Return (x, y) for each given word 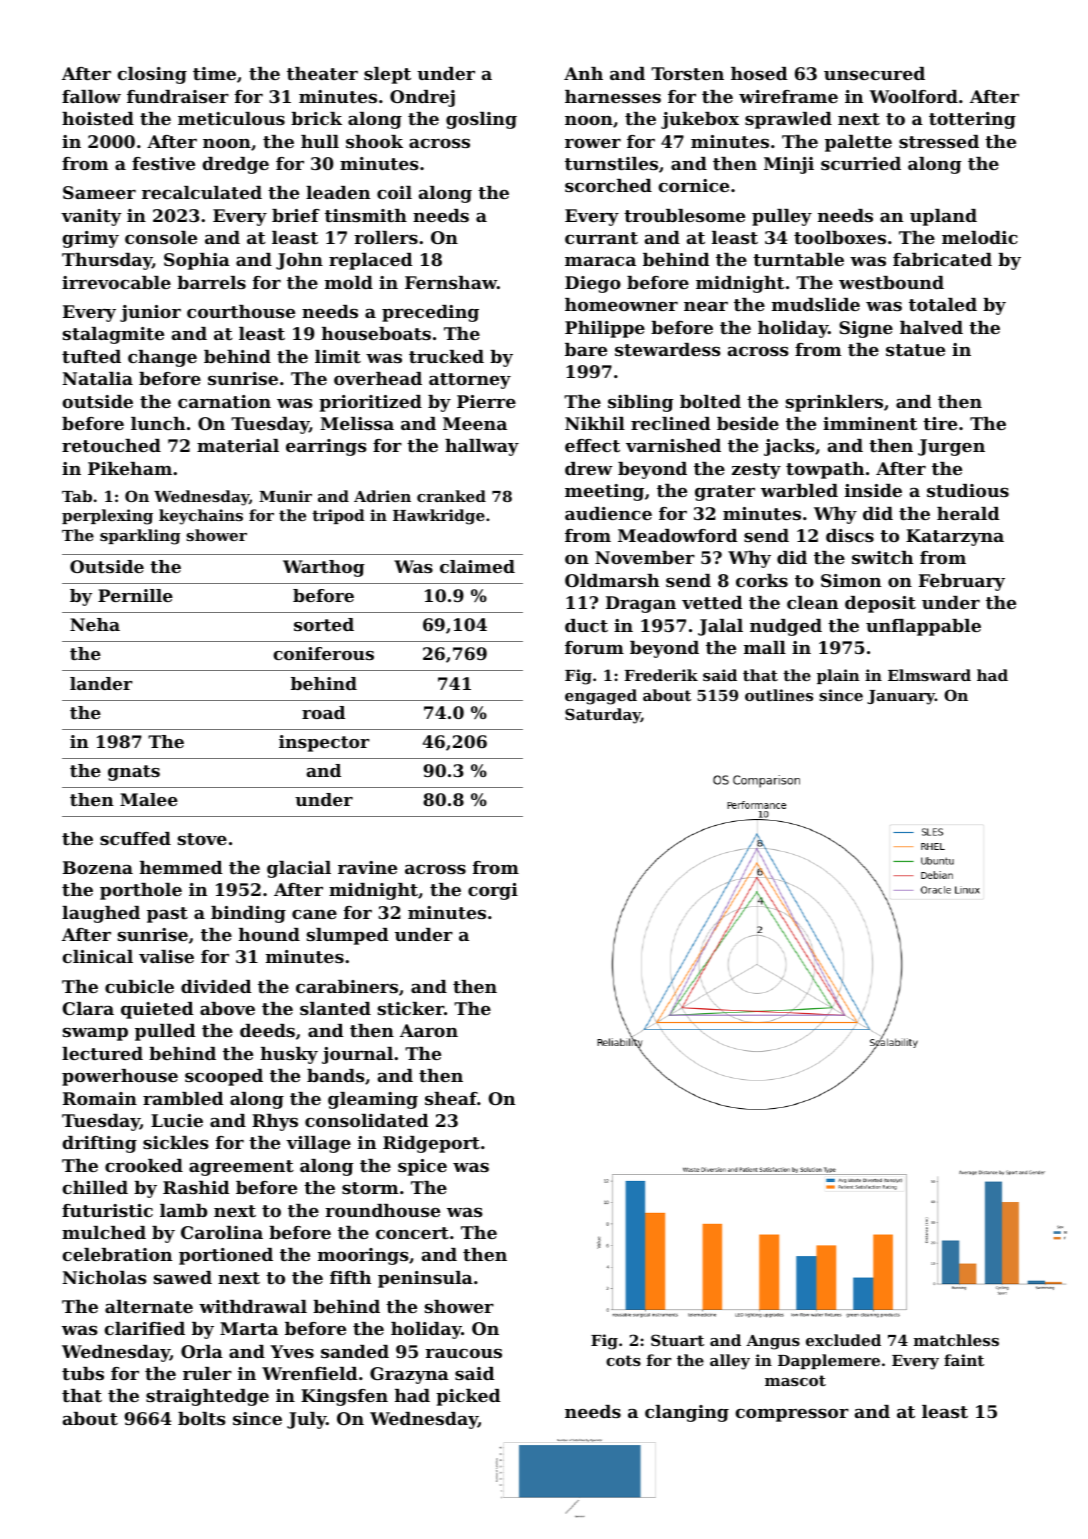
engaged (601, 697)
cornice (693, 185)
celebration (117, 1254)
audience (608, 513)
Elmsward (929, 675)
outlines (779, 695)
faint (964, 1360)
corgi (493, 891)
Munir (285, 496)
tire (940, 423)
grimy (90, 239)
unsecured (874, 73)
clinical (97, 956)
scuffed (135, 838)
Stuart (677, 1340)
